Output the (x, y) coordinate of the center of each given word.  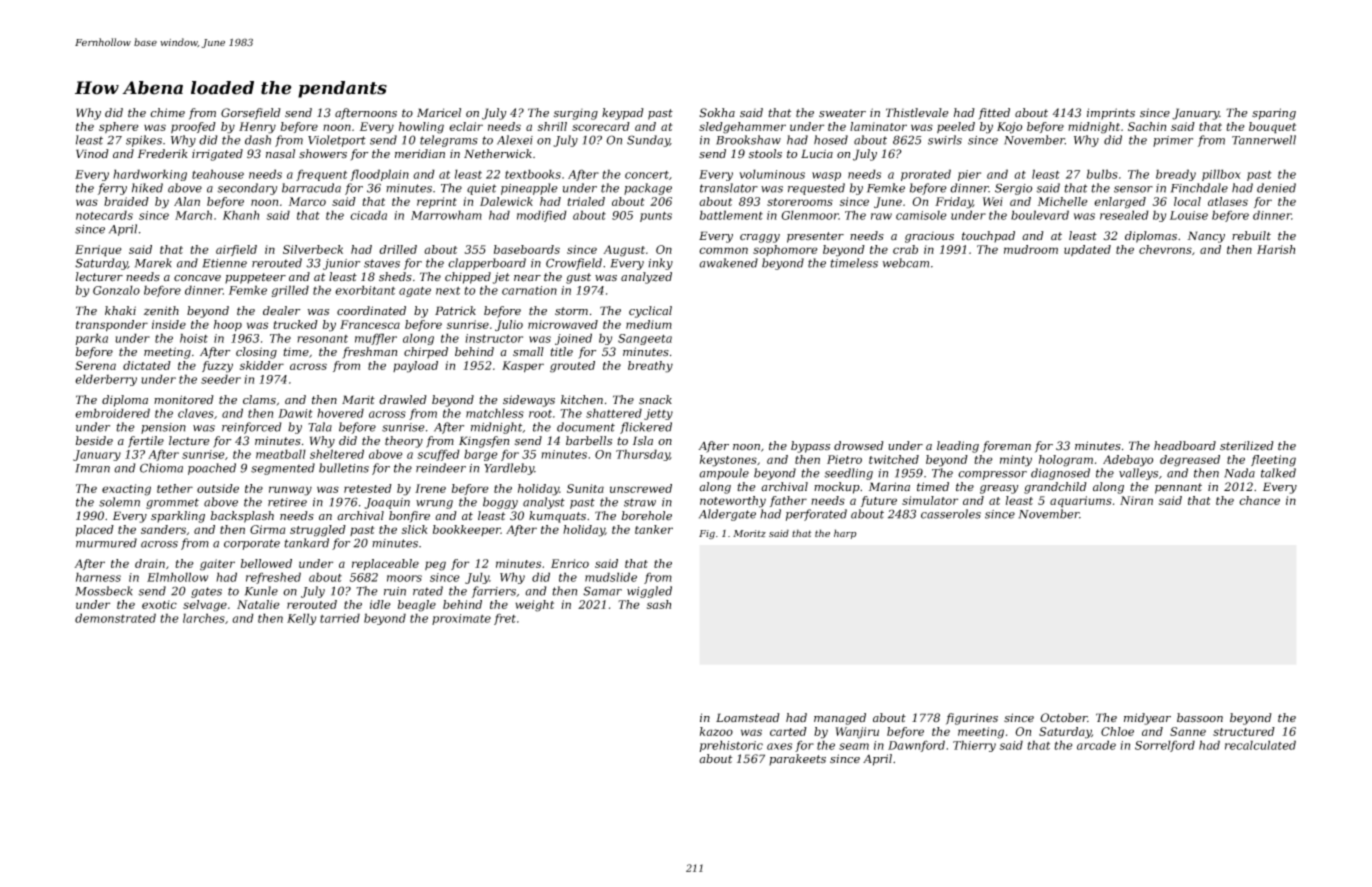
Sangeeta (645, 339)
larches (204, 618)
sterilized (1247, 446)
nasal (280, 154)
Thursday (643, 455)
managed (840, 719)
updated (1087, 250)
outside (218, 488)
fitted (994, 114)
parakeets (797, 760)
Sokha (717, 113)
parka (92, 339)
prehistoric (731, 746)
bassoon (1200, 718)
